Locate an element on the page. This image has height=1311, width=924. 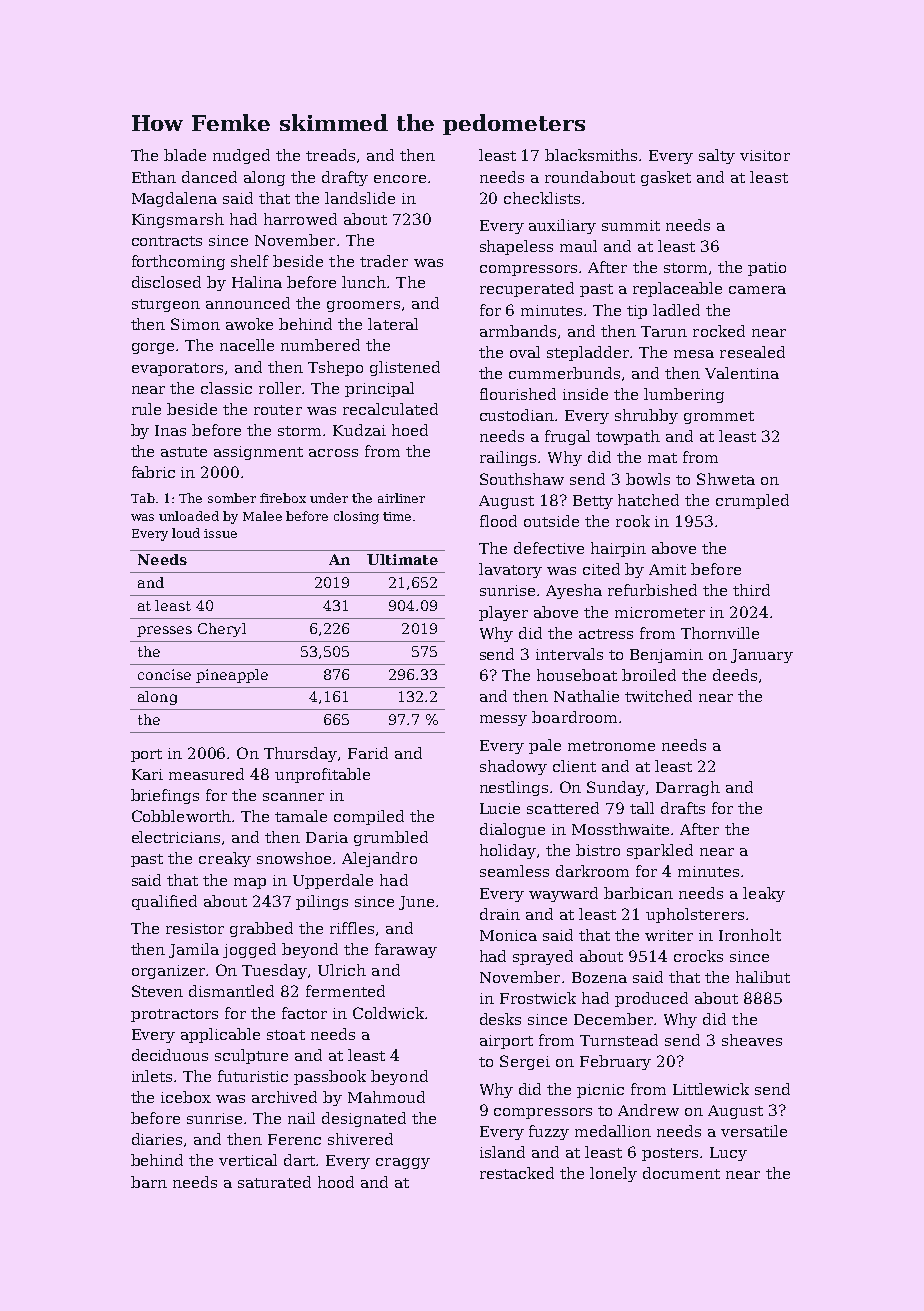
outside is located at coordinates (551, 521).
